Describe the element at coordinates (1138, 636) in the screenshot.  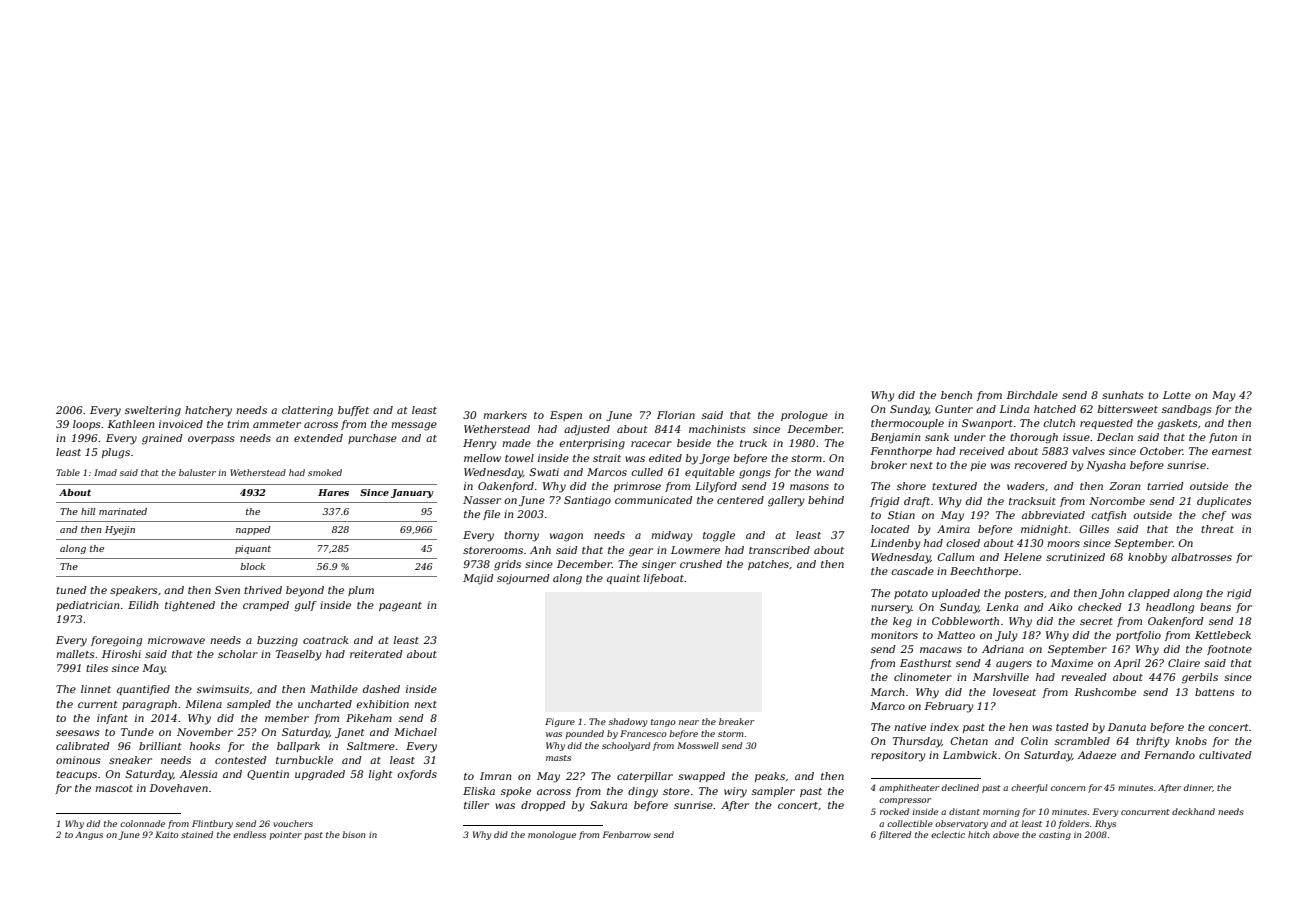
I see `portfolio` at that location.
